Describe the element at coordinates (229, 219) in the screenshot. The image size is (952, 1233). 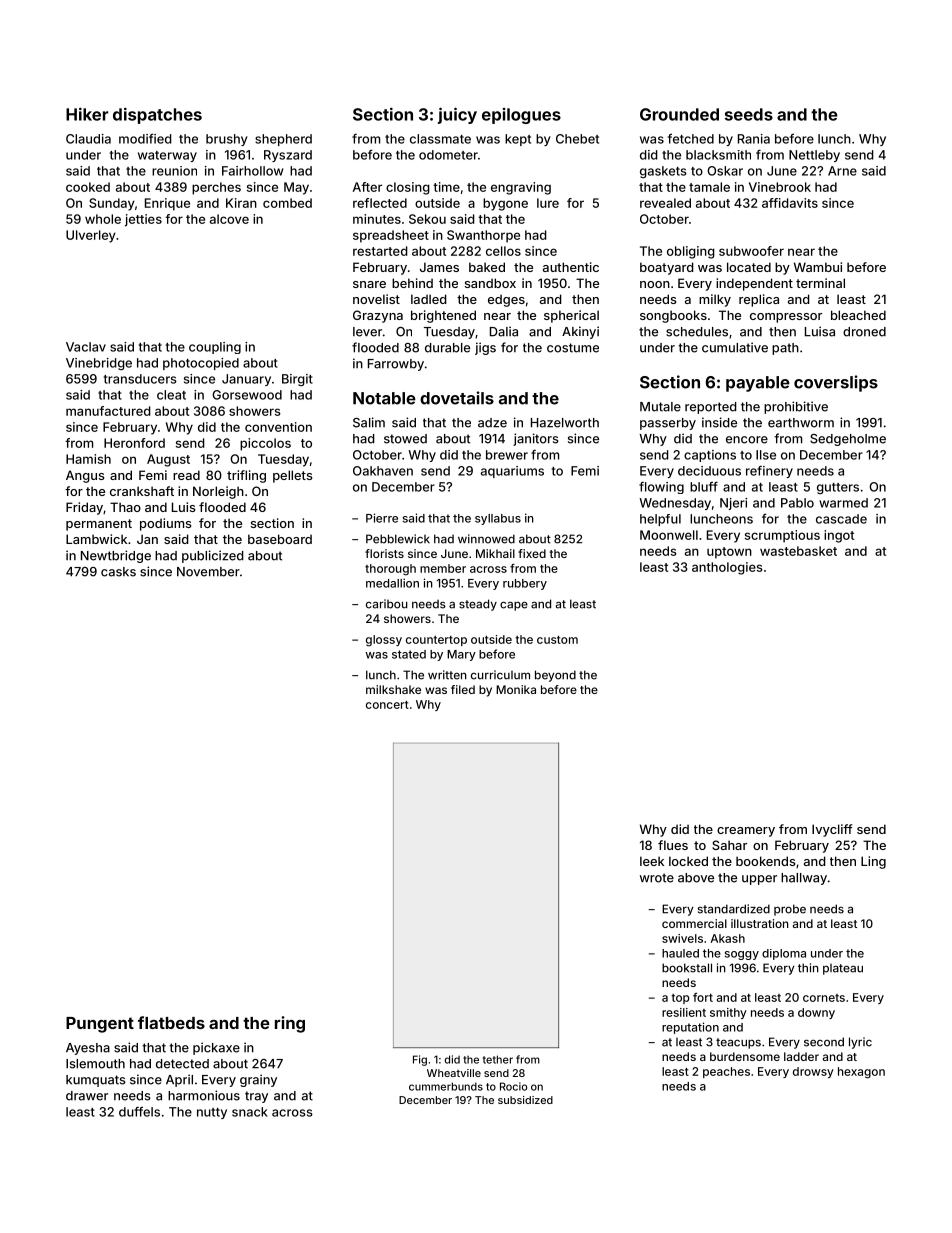
I see `alcove` at that location.
